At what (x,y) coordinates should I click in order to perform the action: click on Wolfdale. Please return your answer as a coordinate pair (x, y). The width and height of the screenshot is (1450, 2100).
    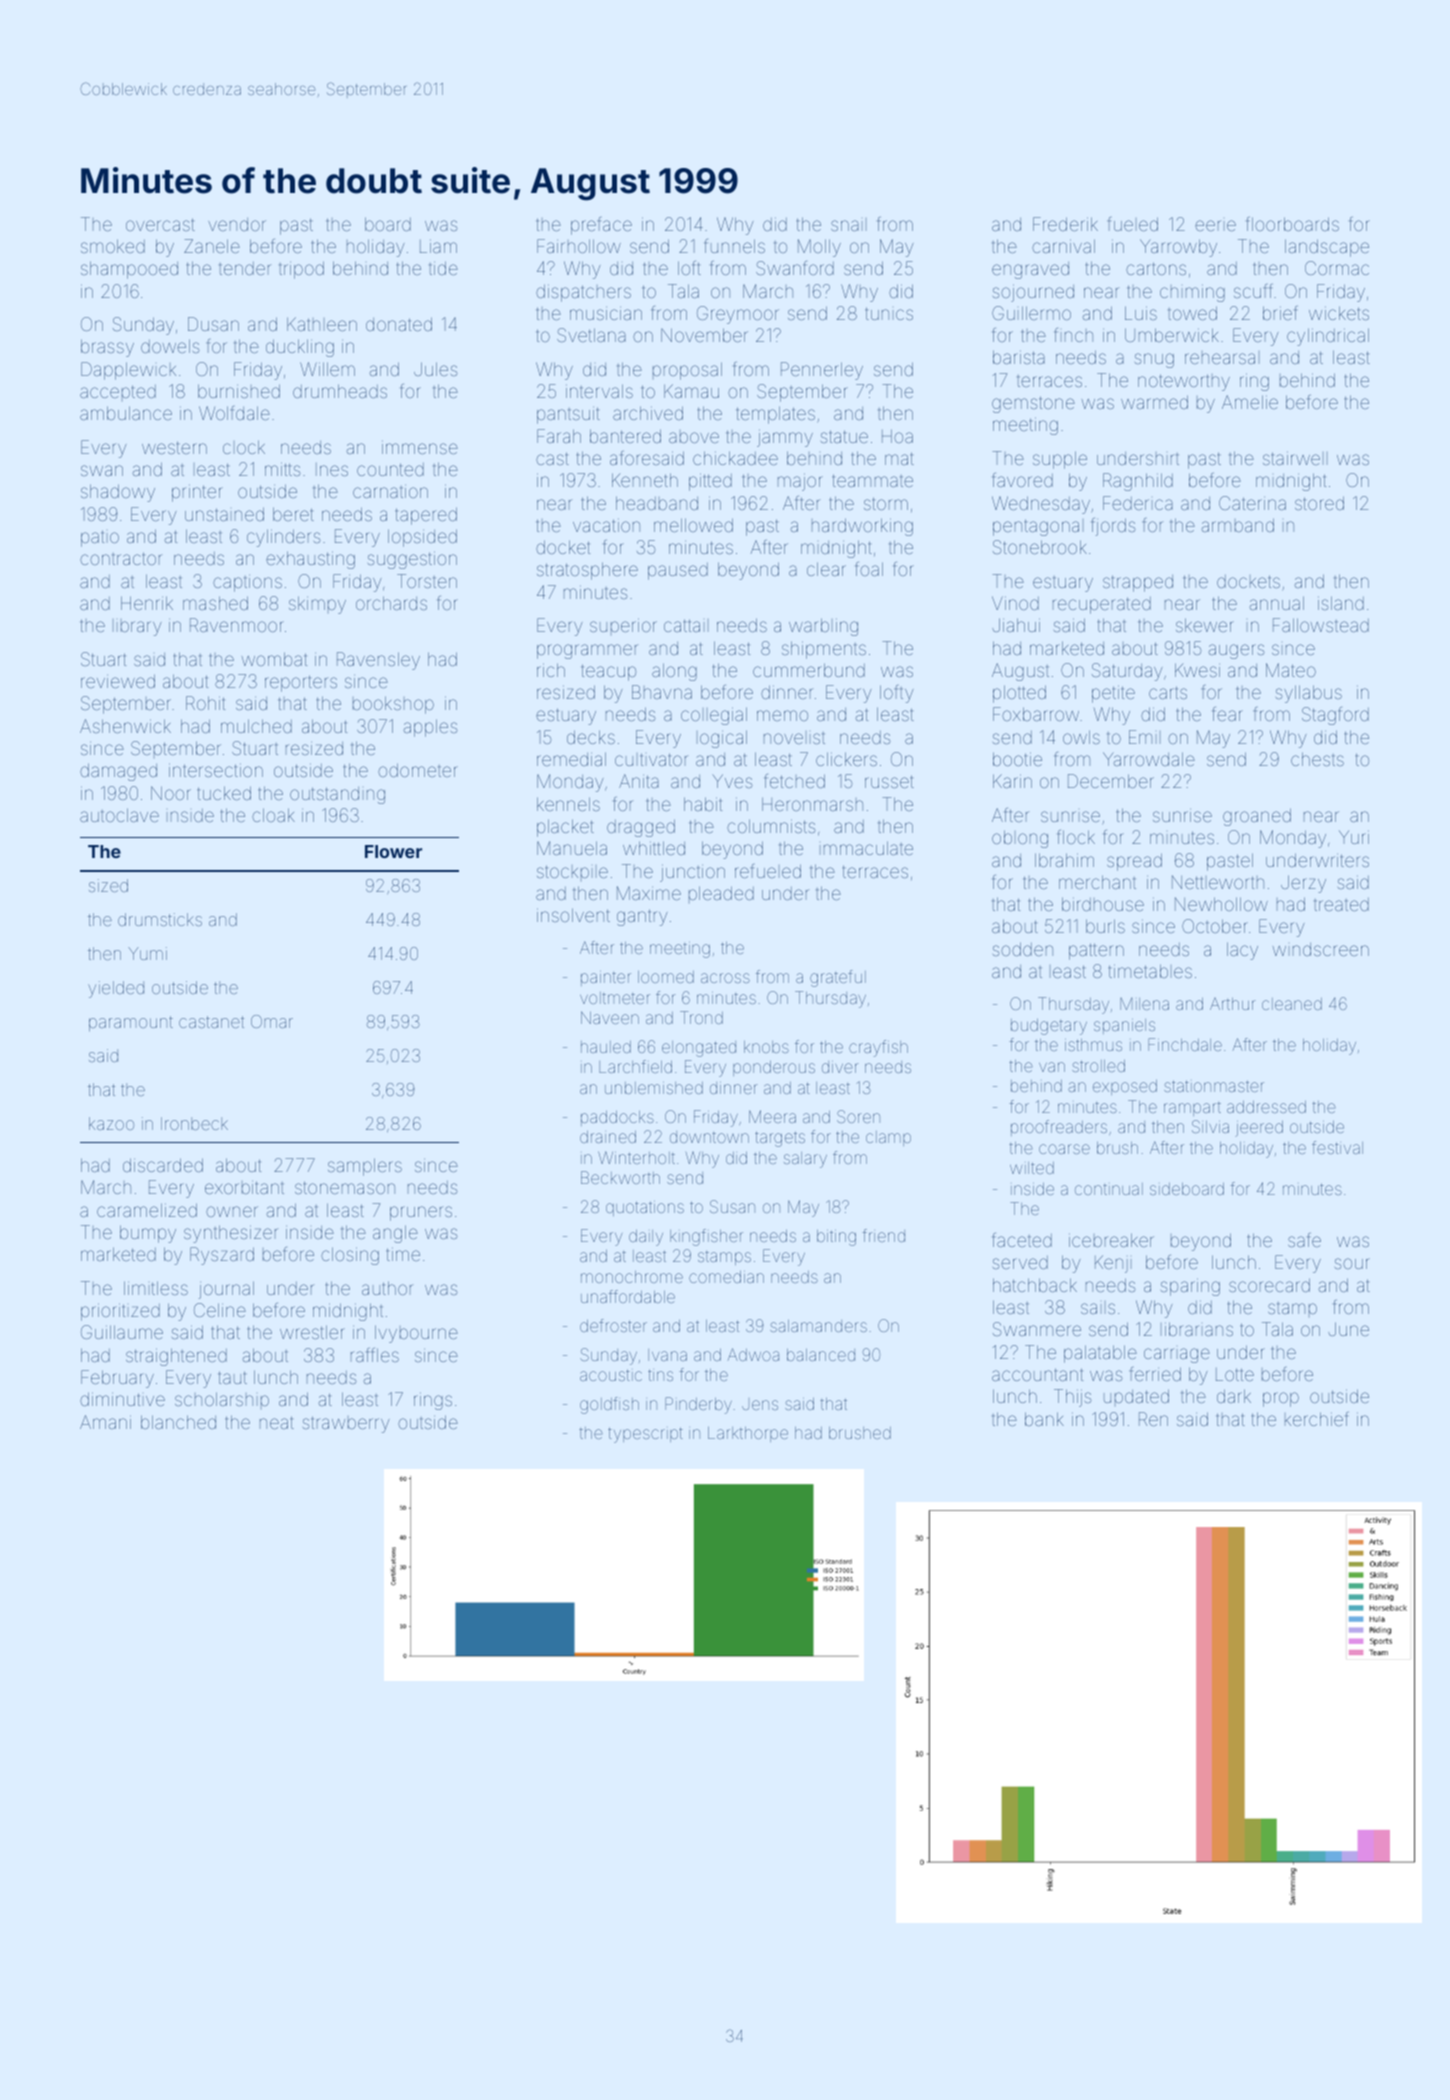
    Looking at the image, I should click on (234, 413).
